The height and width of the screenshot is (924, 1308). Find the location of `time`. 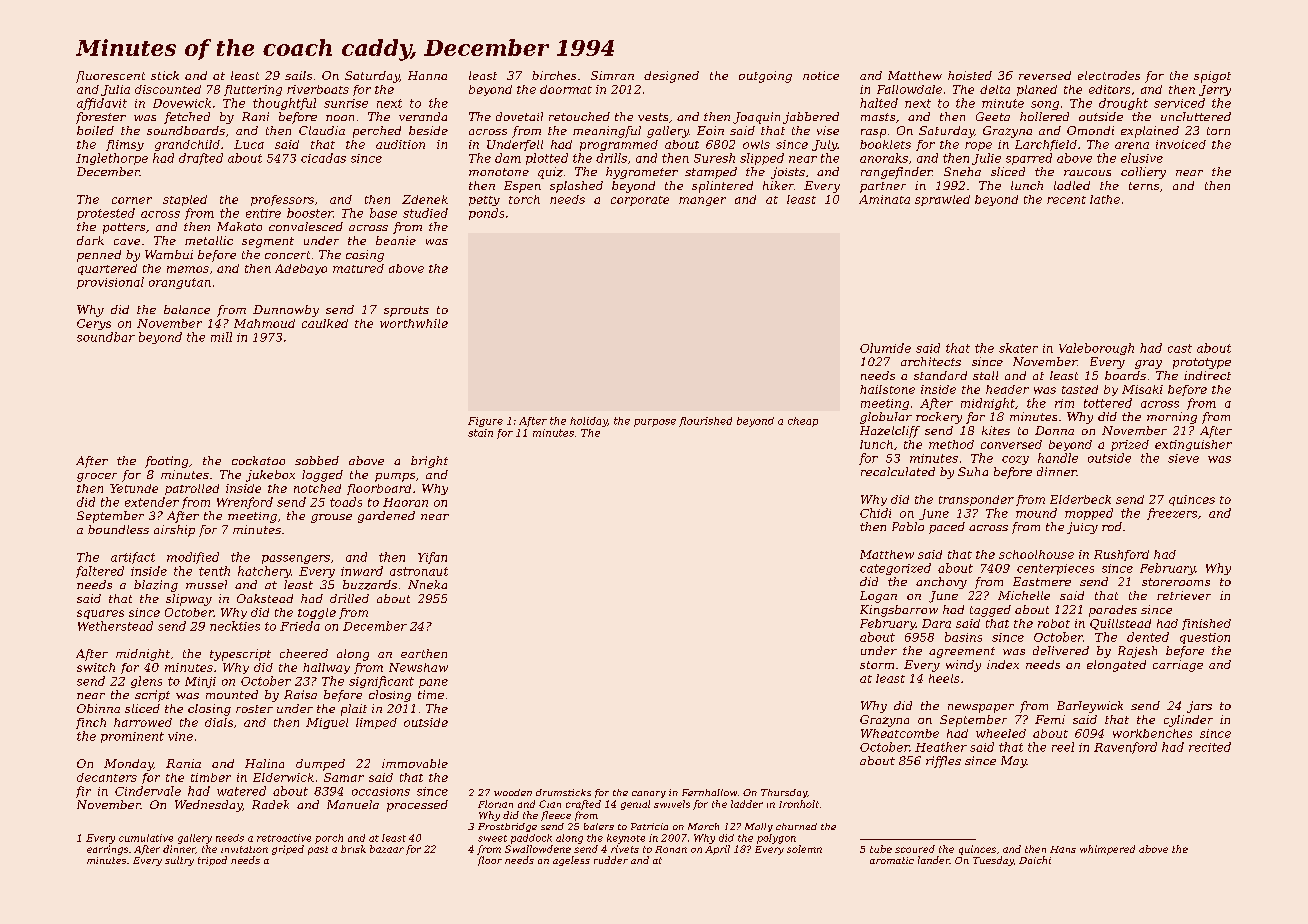

time is located at coordinates (431, 694).
